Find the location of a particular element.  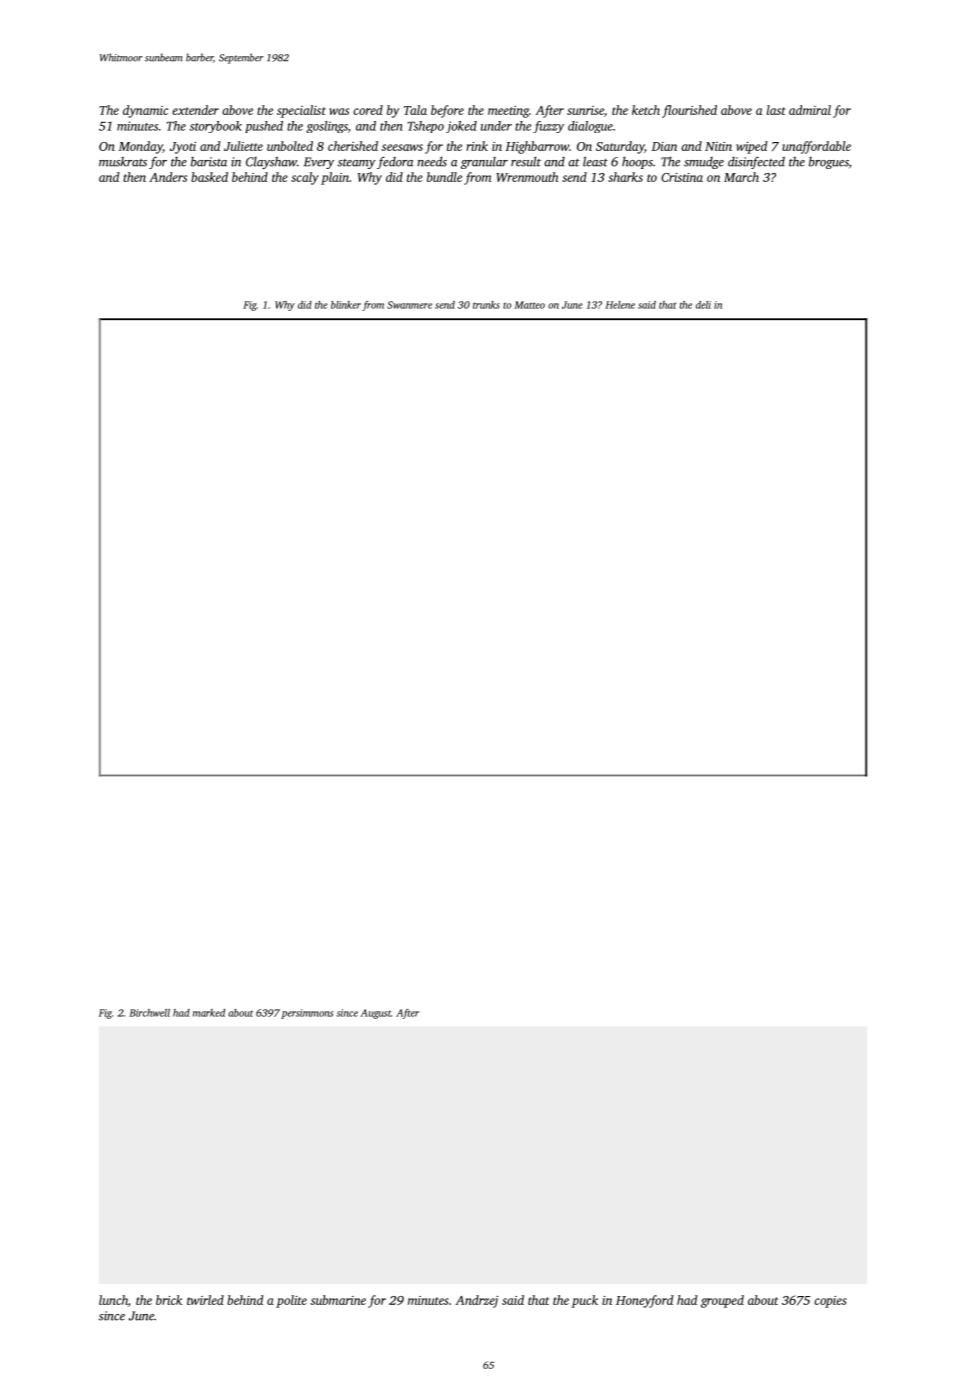

persimmons is located at coordinates (307, 1014).
